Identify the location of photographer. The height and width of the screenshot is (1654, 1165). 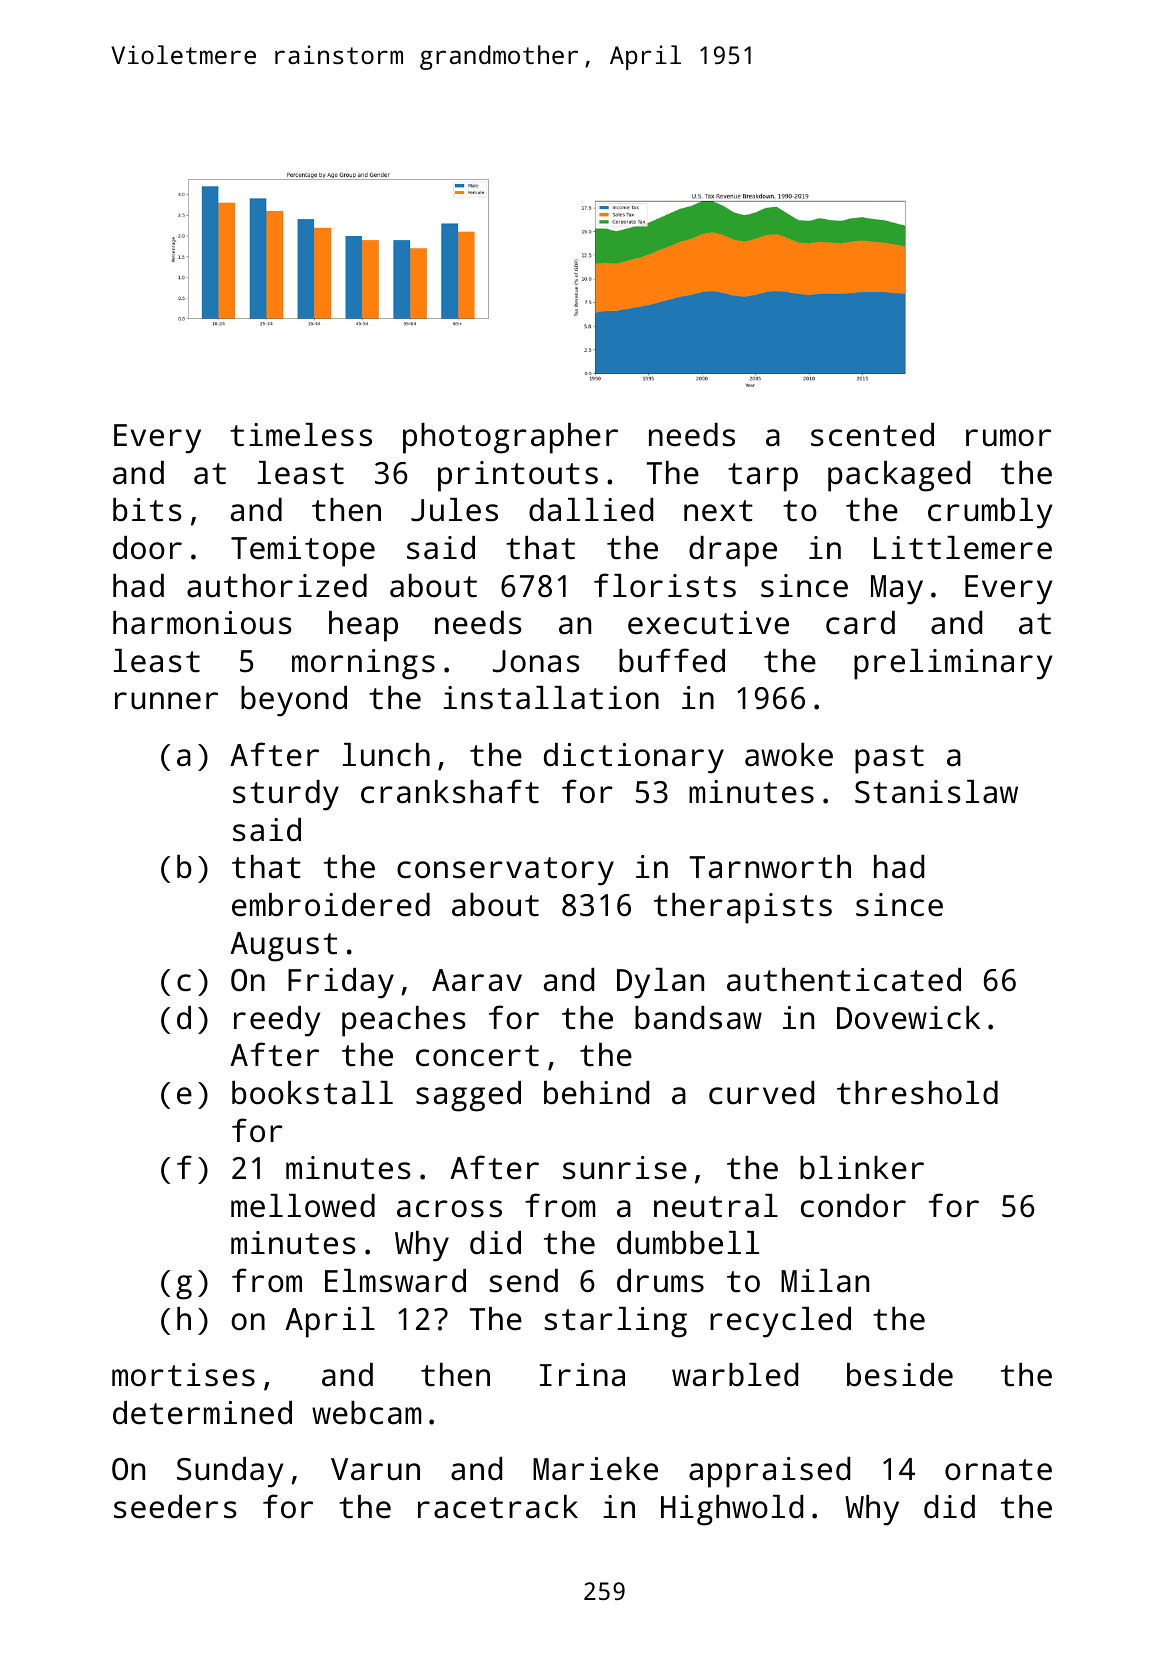
(510, 438).
